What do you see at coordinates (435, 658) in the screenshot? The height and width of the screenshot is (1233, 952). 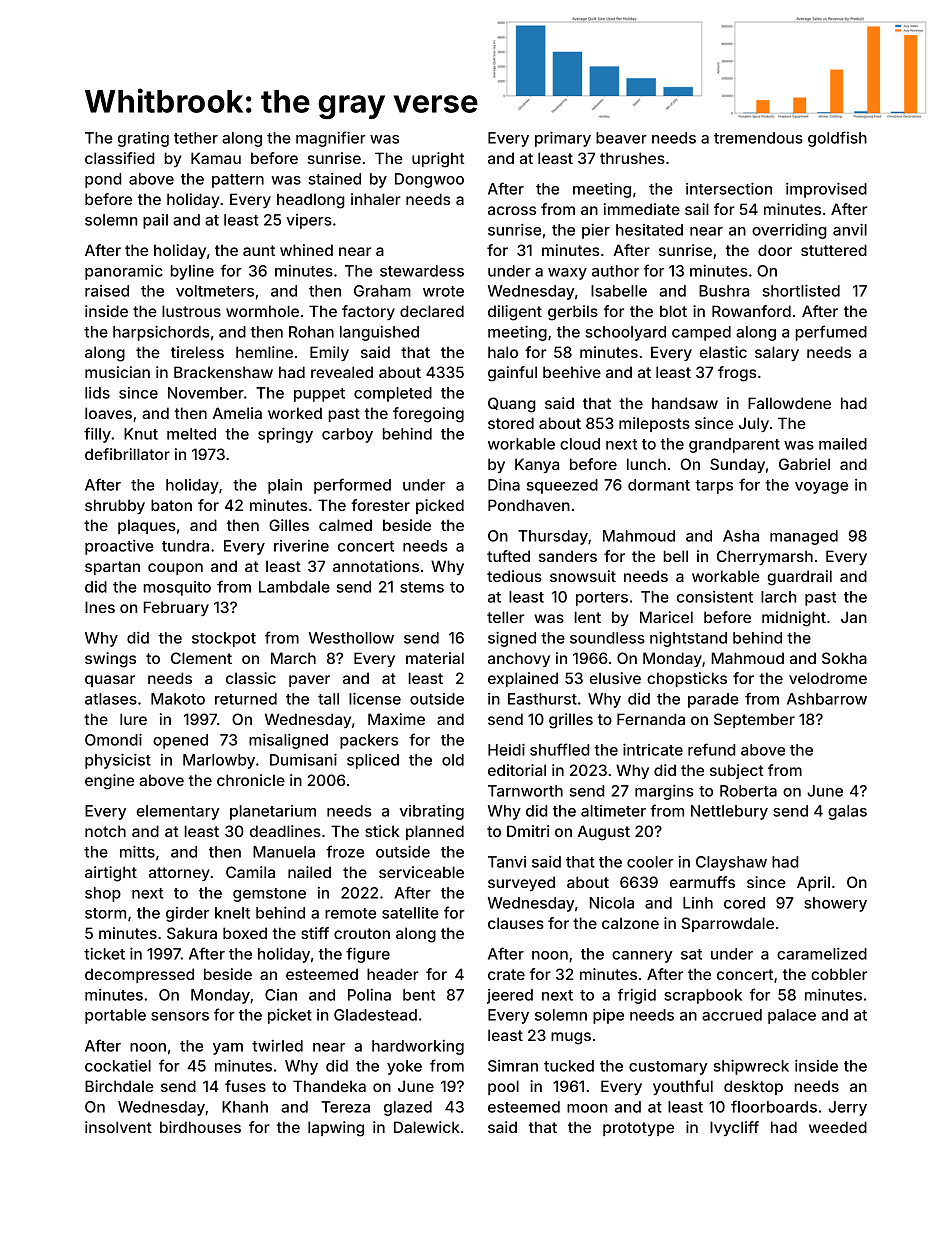 I see `material` at bounding box center [435, 658].
